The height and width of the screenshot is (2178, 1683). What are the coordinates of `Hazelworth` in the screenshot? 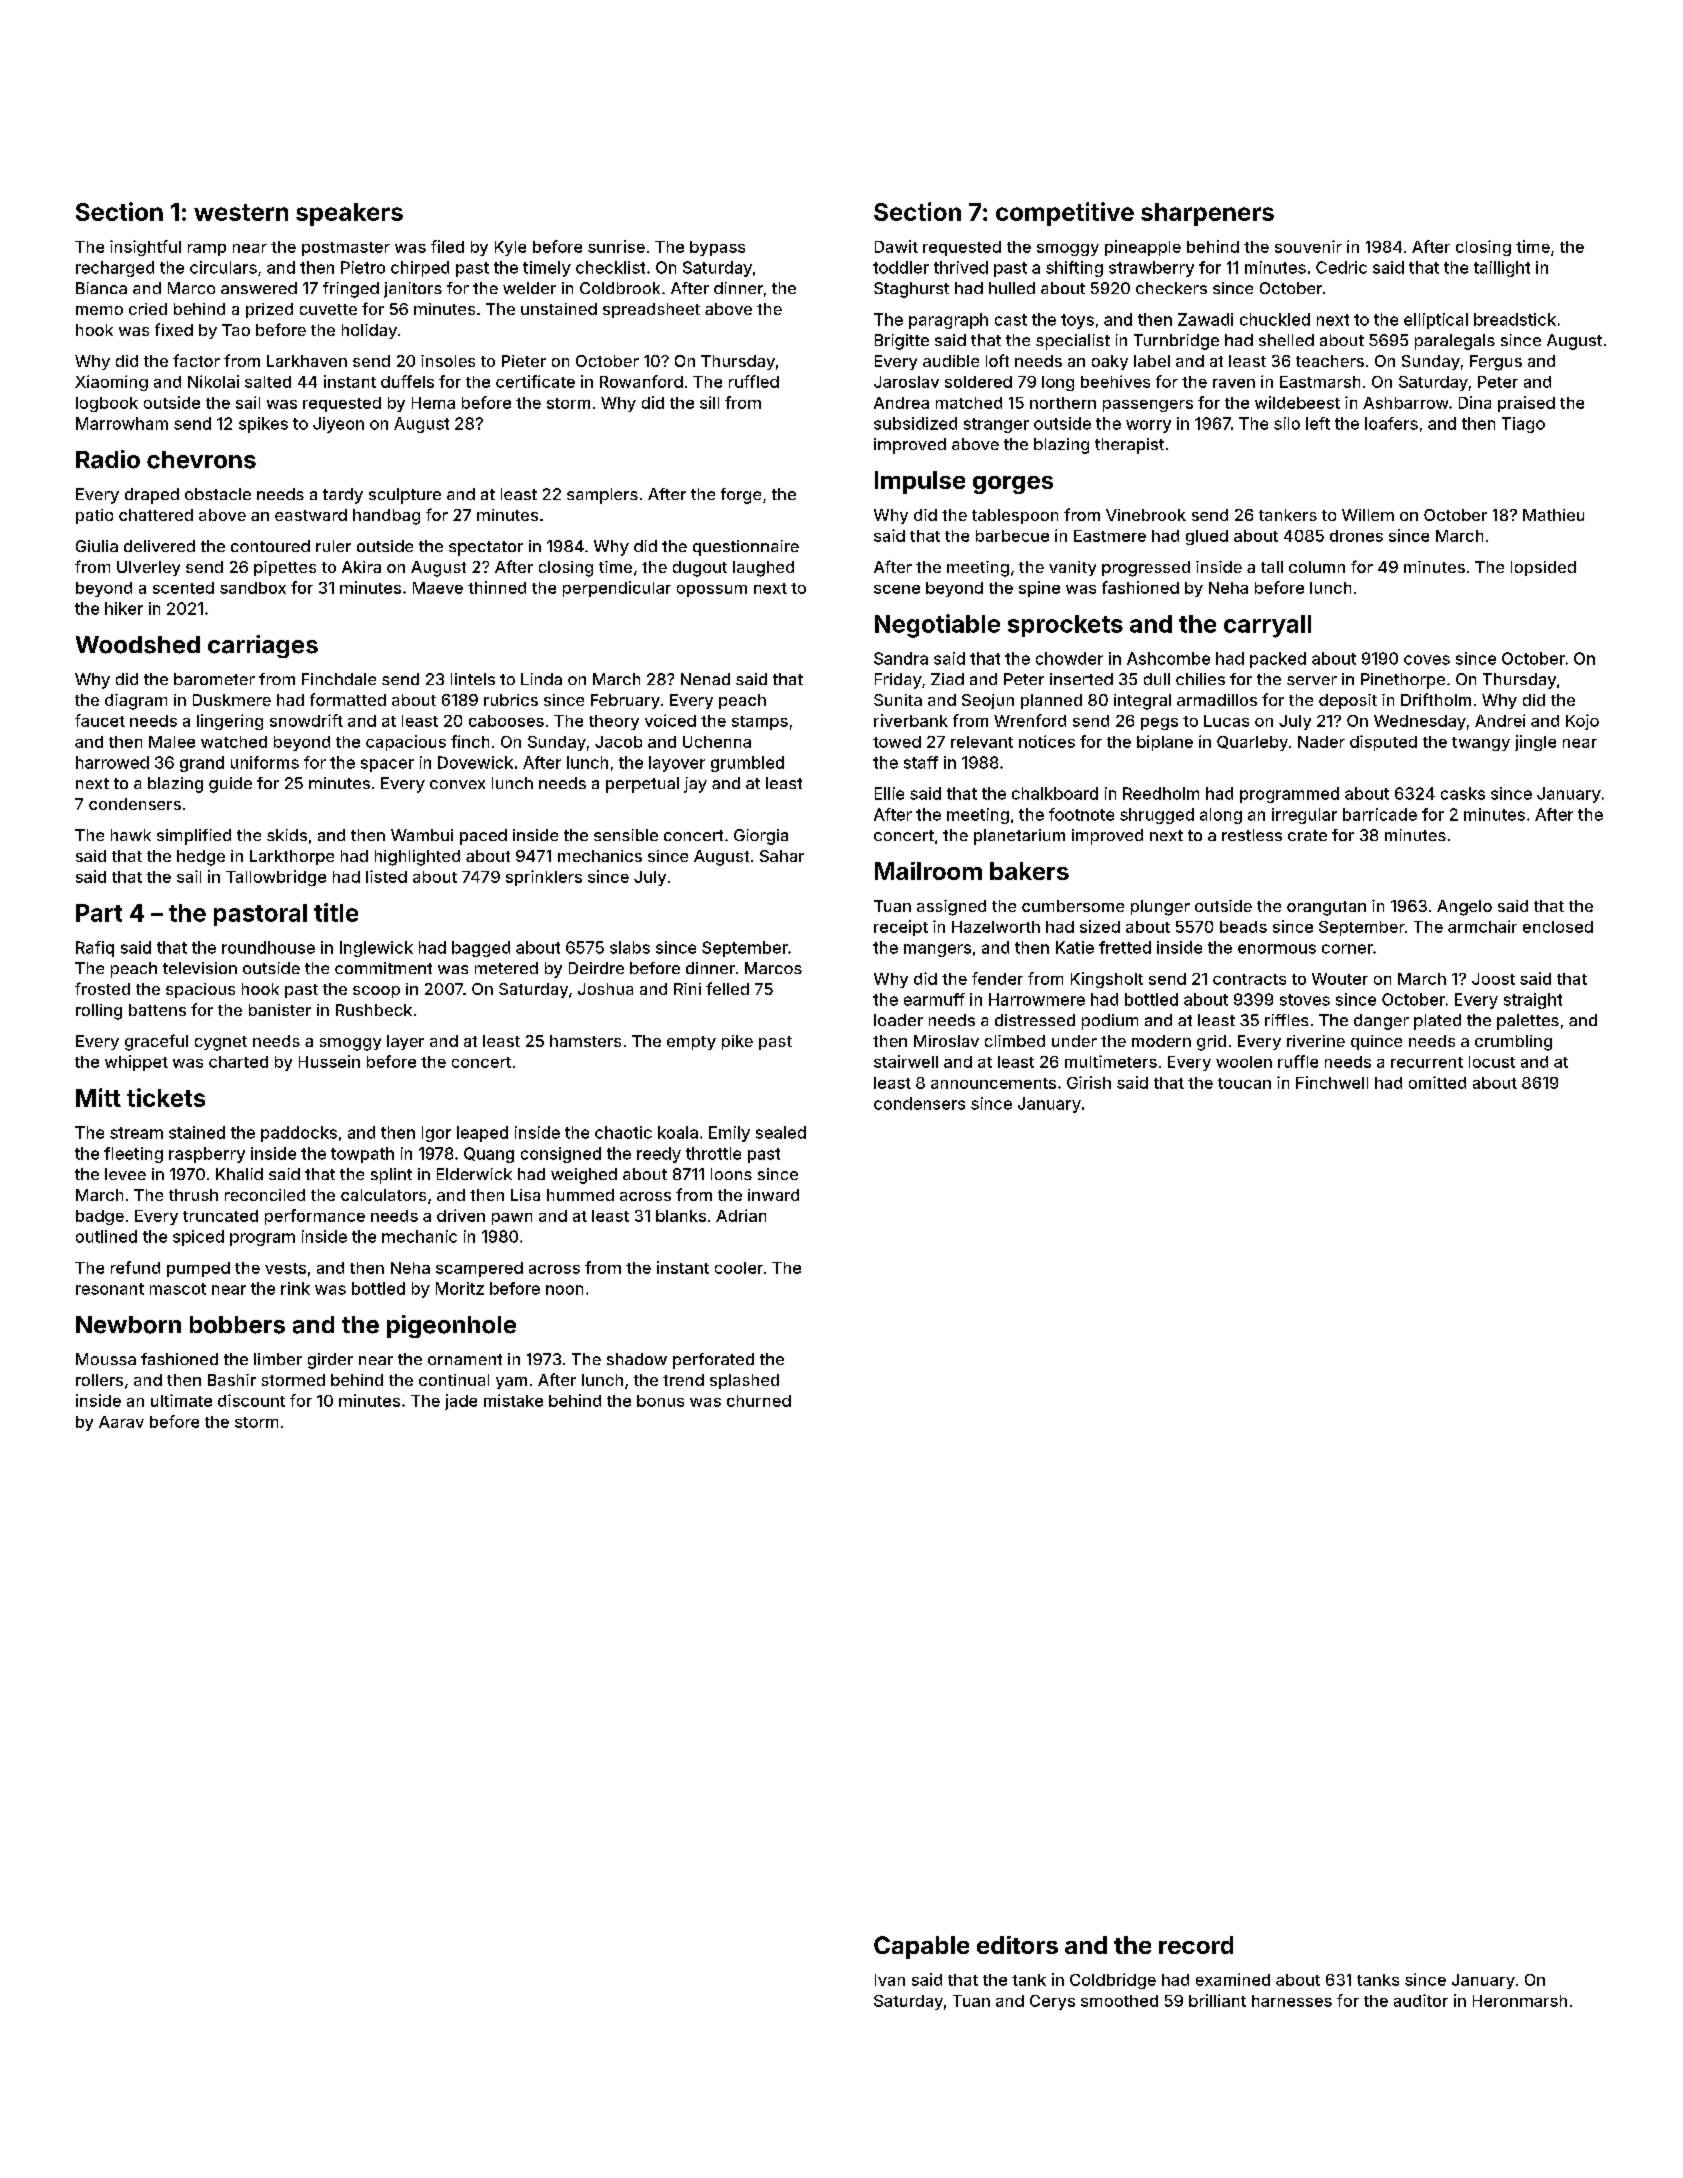 It's located at (996, 927).
